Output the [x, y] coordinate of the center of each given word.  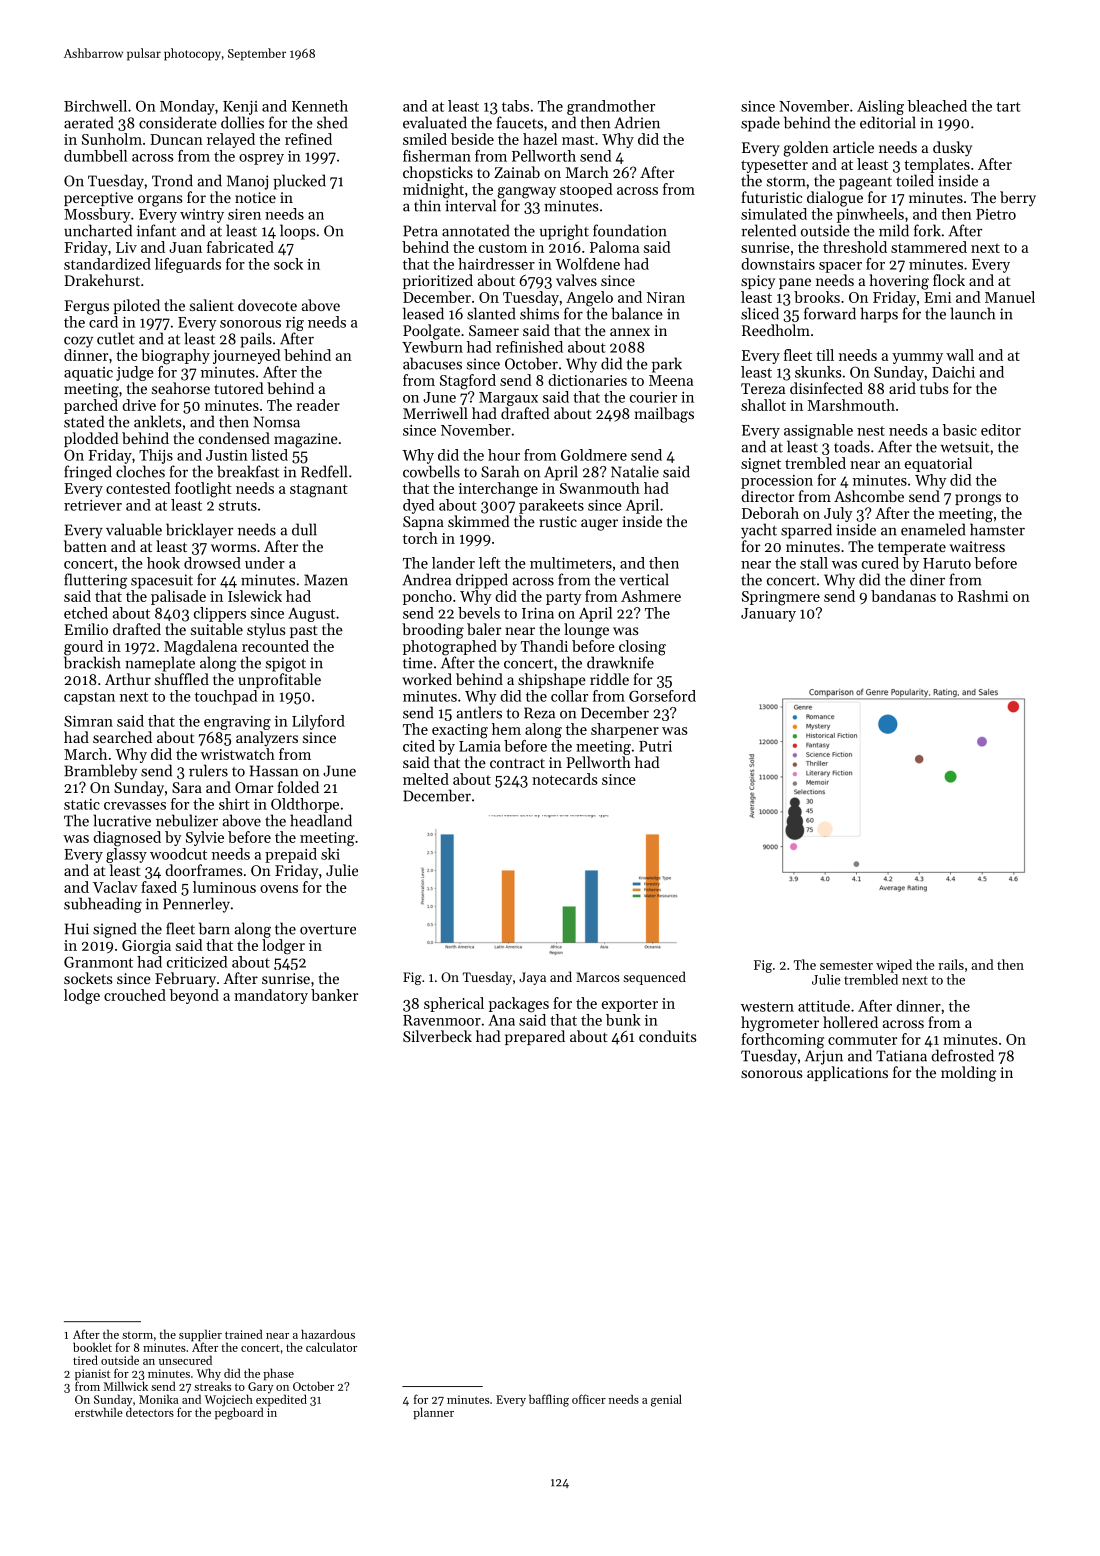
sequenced [654, 978]
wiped [894, 966]
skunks [818, 372]
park [667, 365]
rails [951, 964]
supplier [200, 1335]
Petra [420, 231]
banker [334, 995]
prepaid [291, 855]
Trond [172, 180]
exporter [630, 1005]
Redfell [324, 471]
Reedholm [776, 330]
